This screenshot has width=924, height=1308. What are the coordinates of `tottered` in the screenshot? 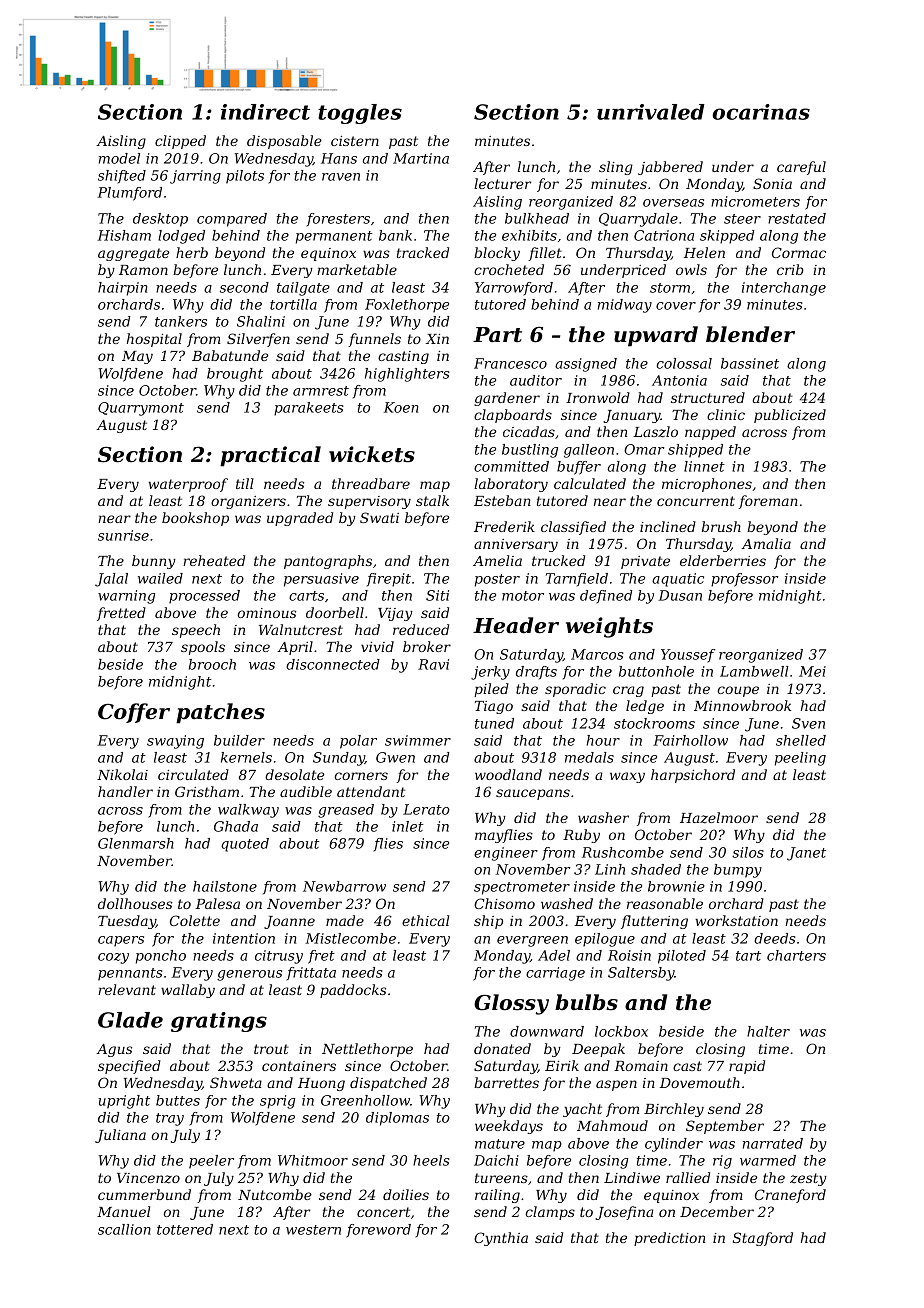 It's located at (185, 1229).
